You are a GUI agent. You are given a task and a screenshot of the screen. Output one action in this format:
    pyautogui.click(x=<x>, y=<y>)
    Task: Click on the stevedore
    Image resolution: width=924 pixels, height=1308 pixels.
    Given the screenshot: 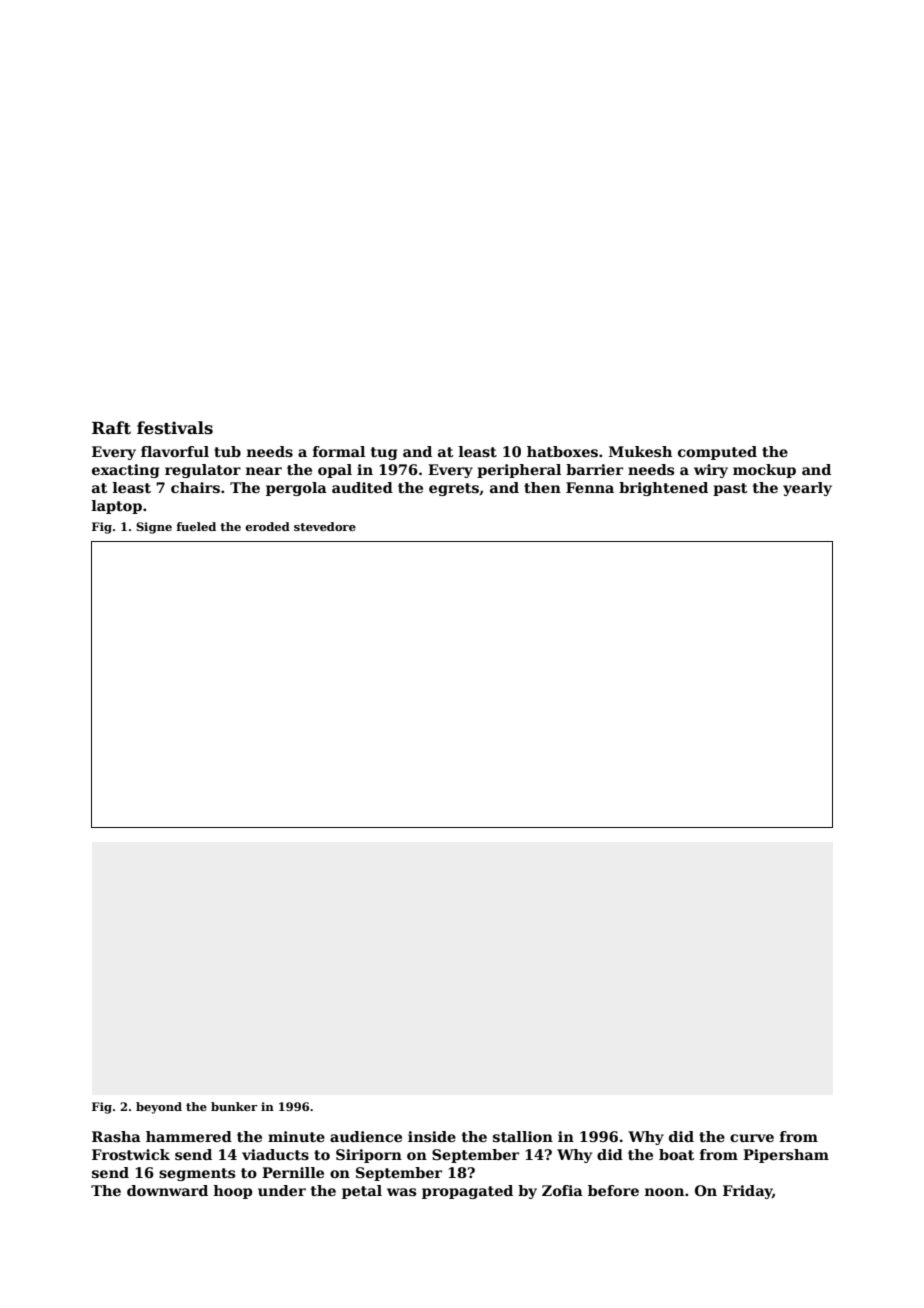 What is the action you would take?
    pyautogui.click(x=325, y=526)
